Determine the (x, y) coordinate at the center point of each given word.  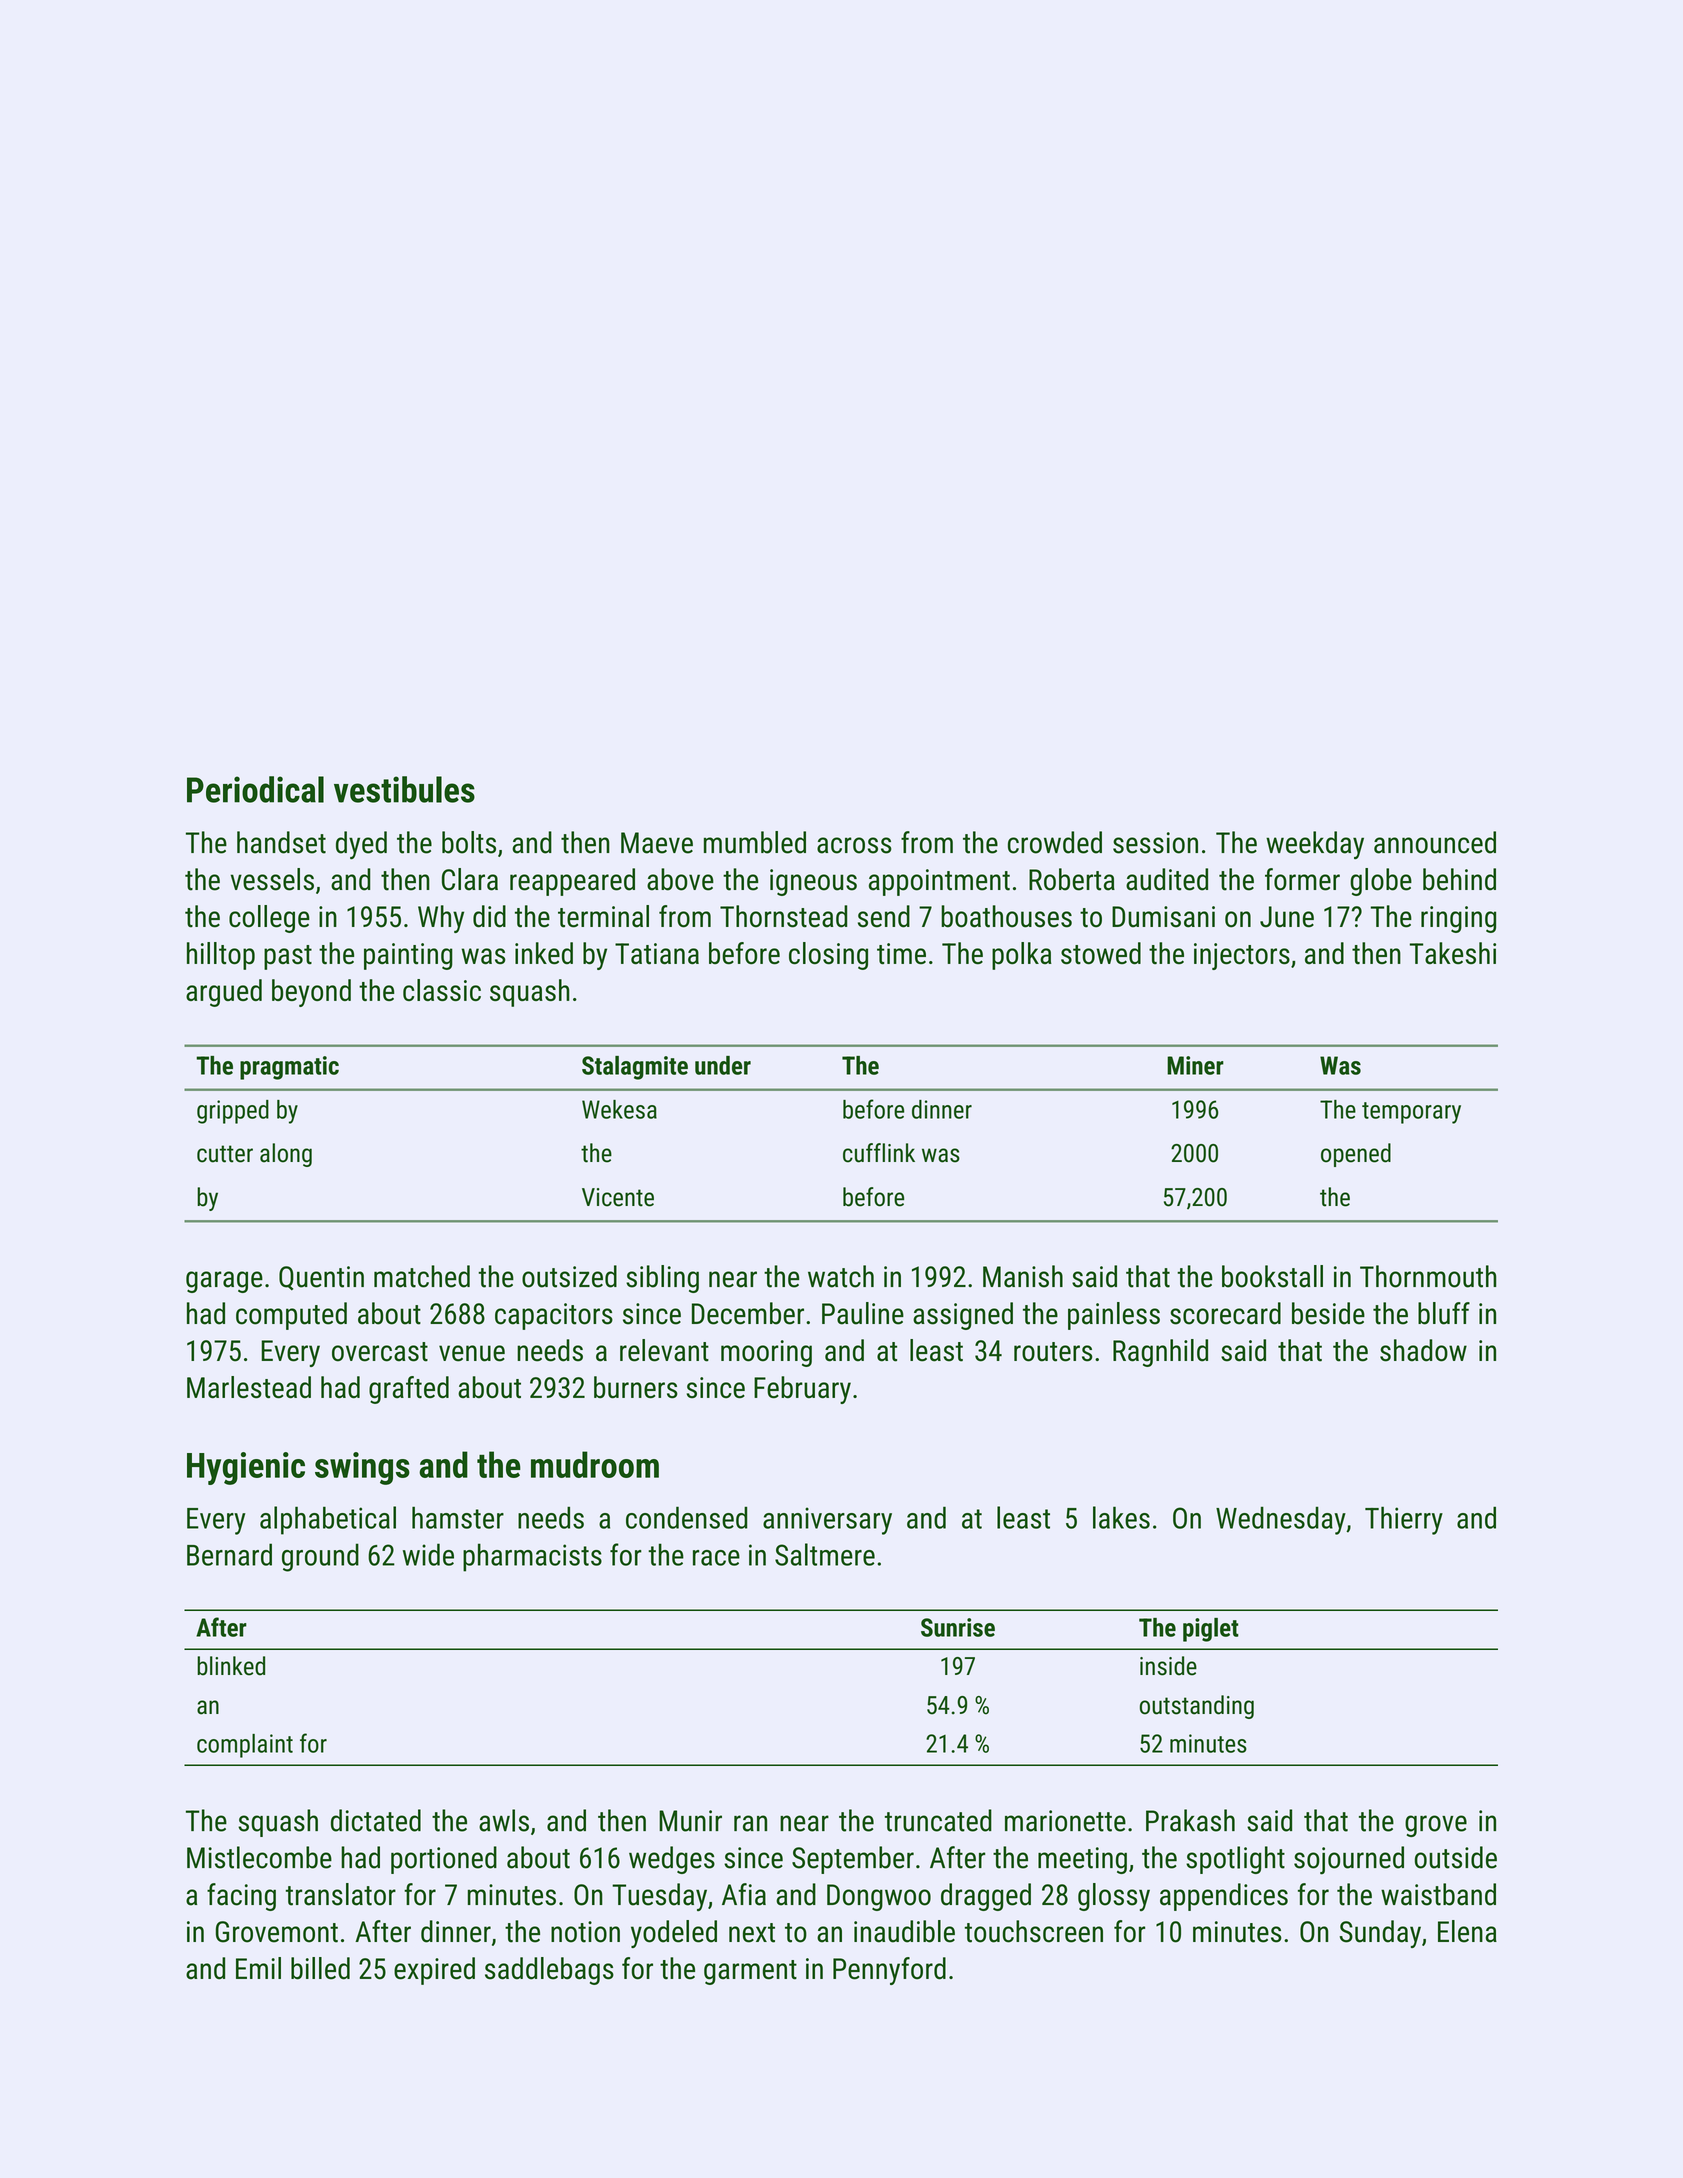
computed (291, 1316)
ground (320, 1557)
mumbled (755, 842)
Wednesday (1281, 1521)
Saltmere (825, 1554)
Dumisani (1163, 917)
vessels (272, 879)
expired (434, 1971)
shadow (1423, 1350)
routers (1053, 1352)
